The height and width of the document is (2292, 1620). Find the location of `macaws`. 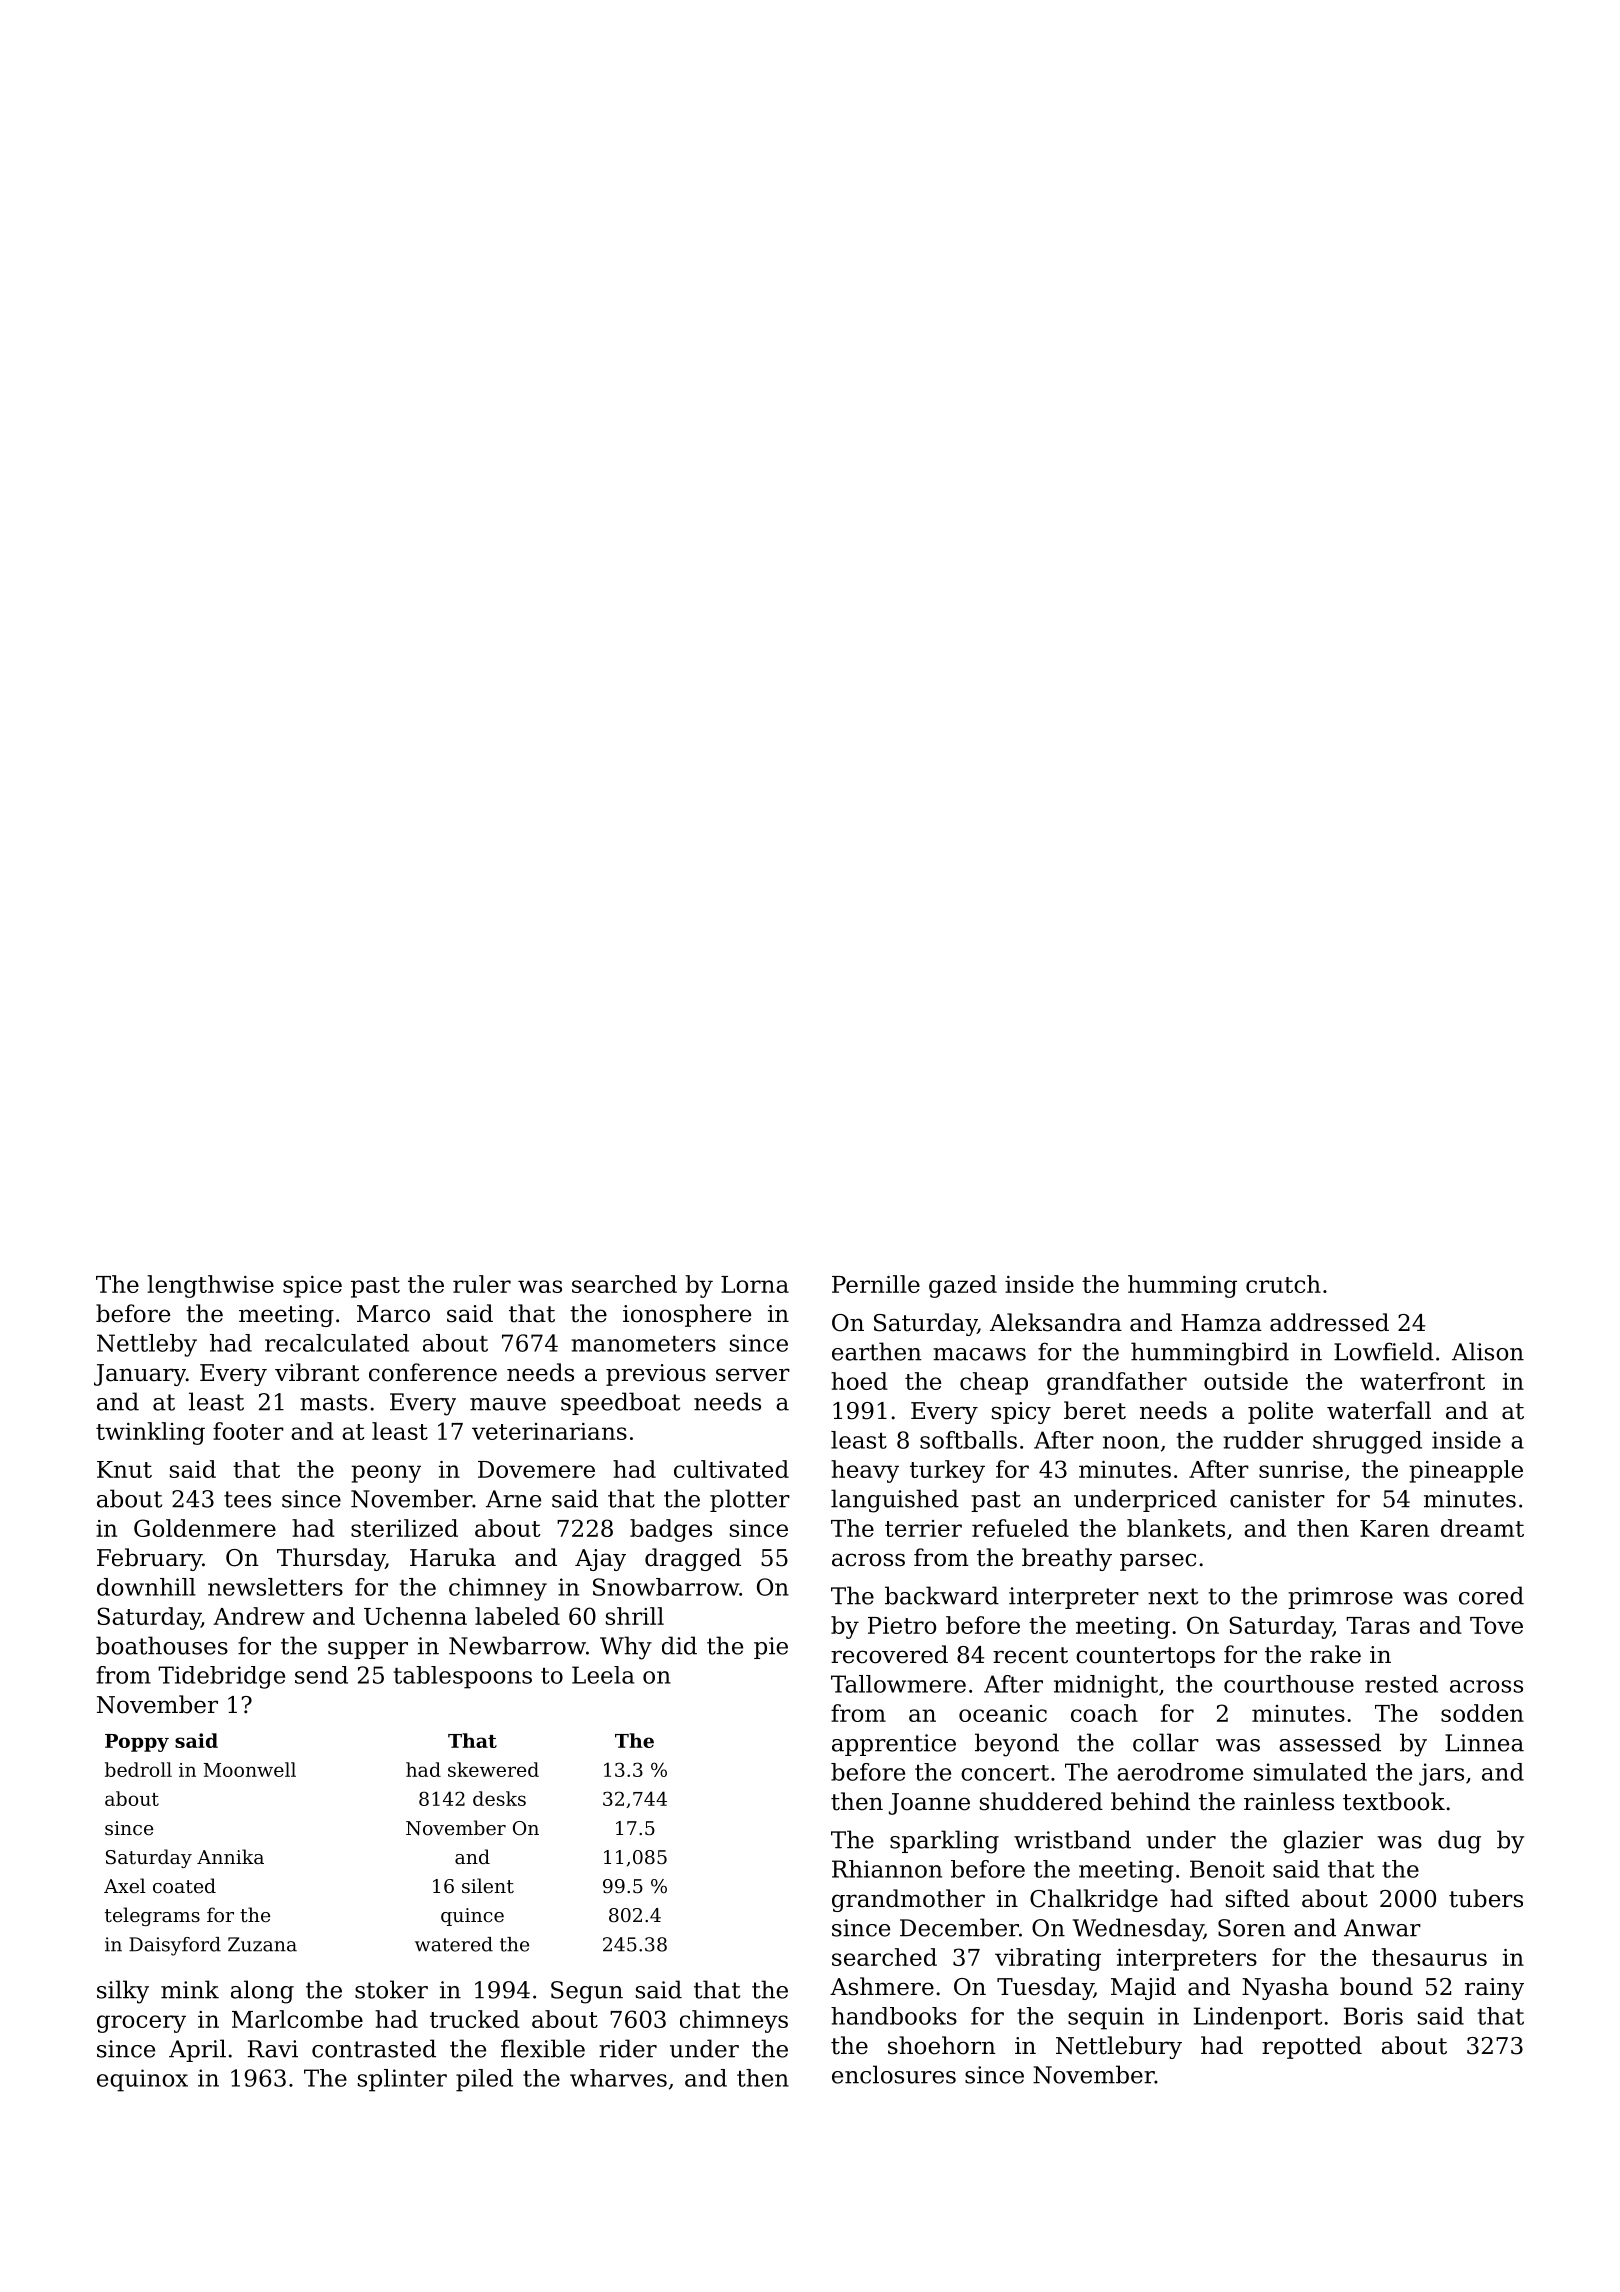

macaws is located at coordinates (979, 1354).
